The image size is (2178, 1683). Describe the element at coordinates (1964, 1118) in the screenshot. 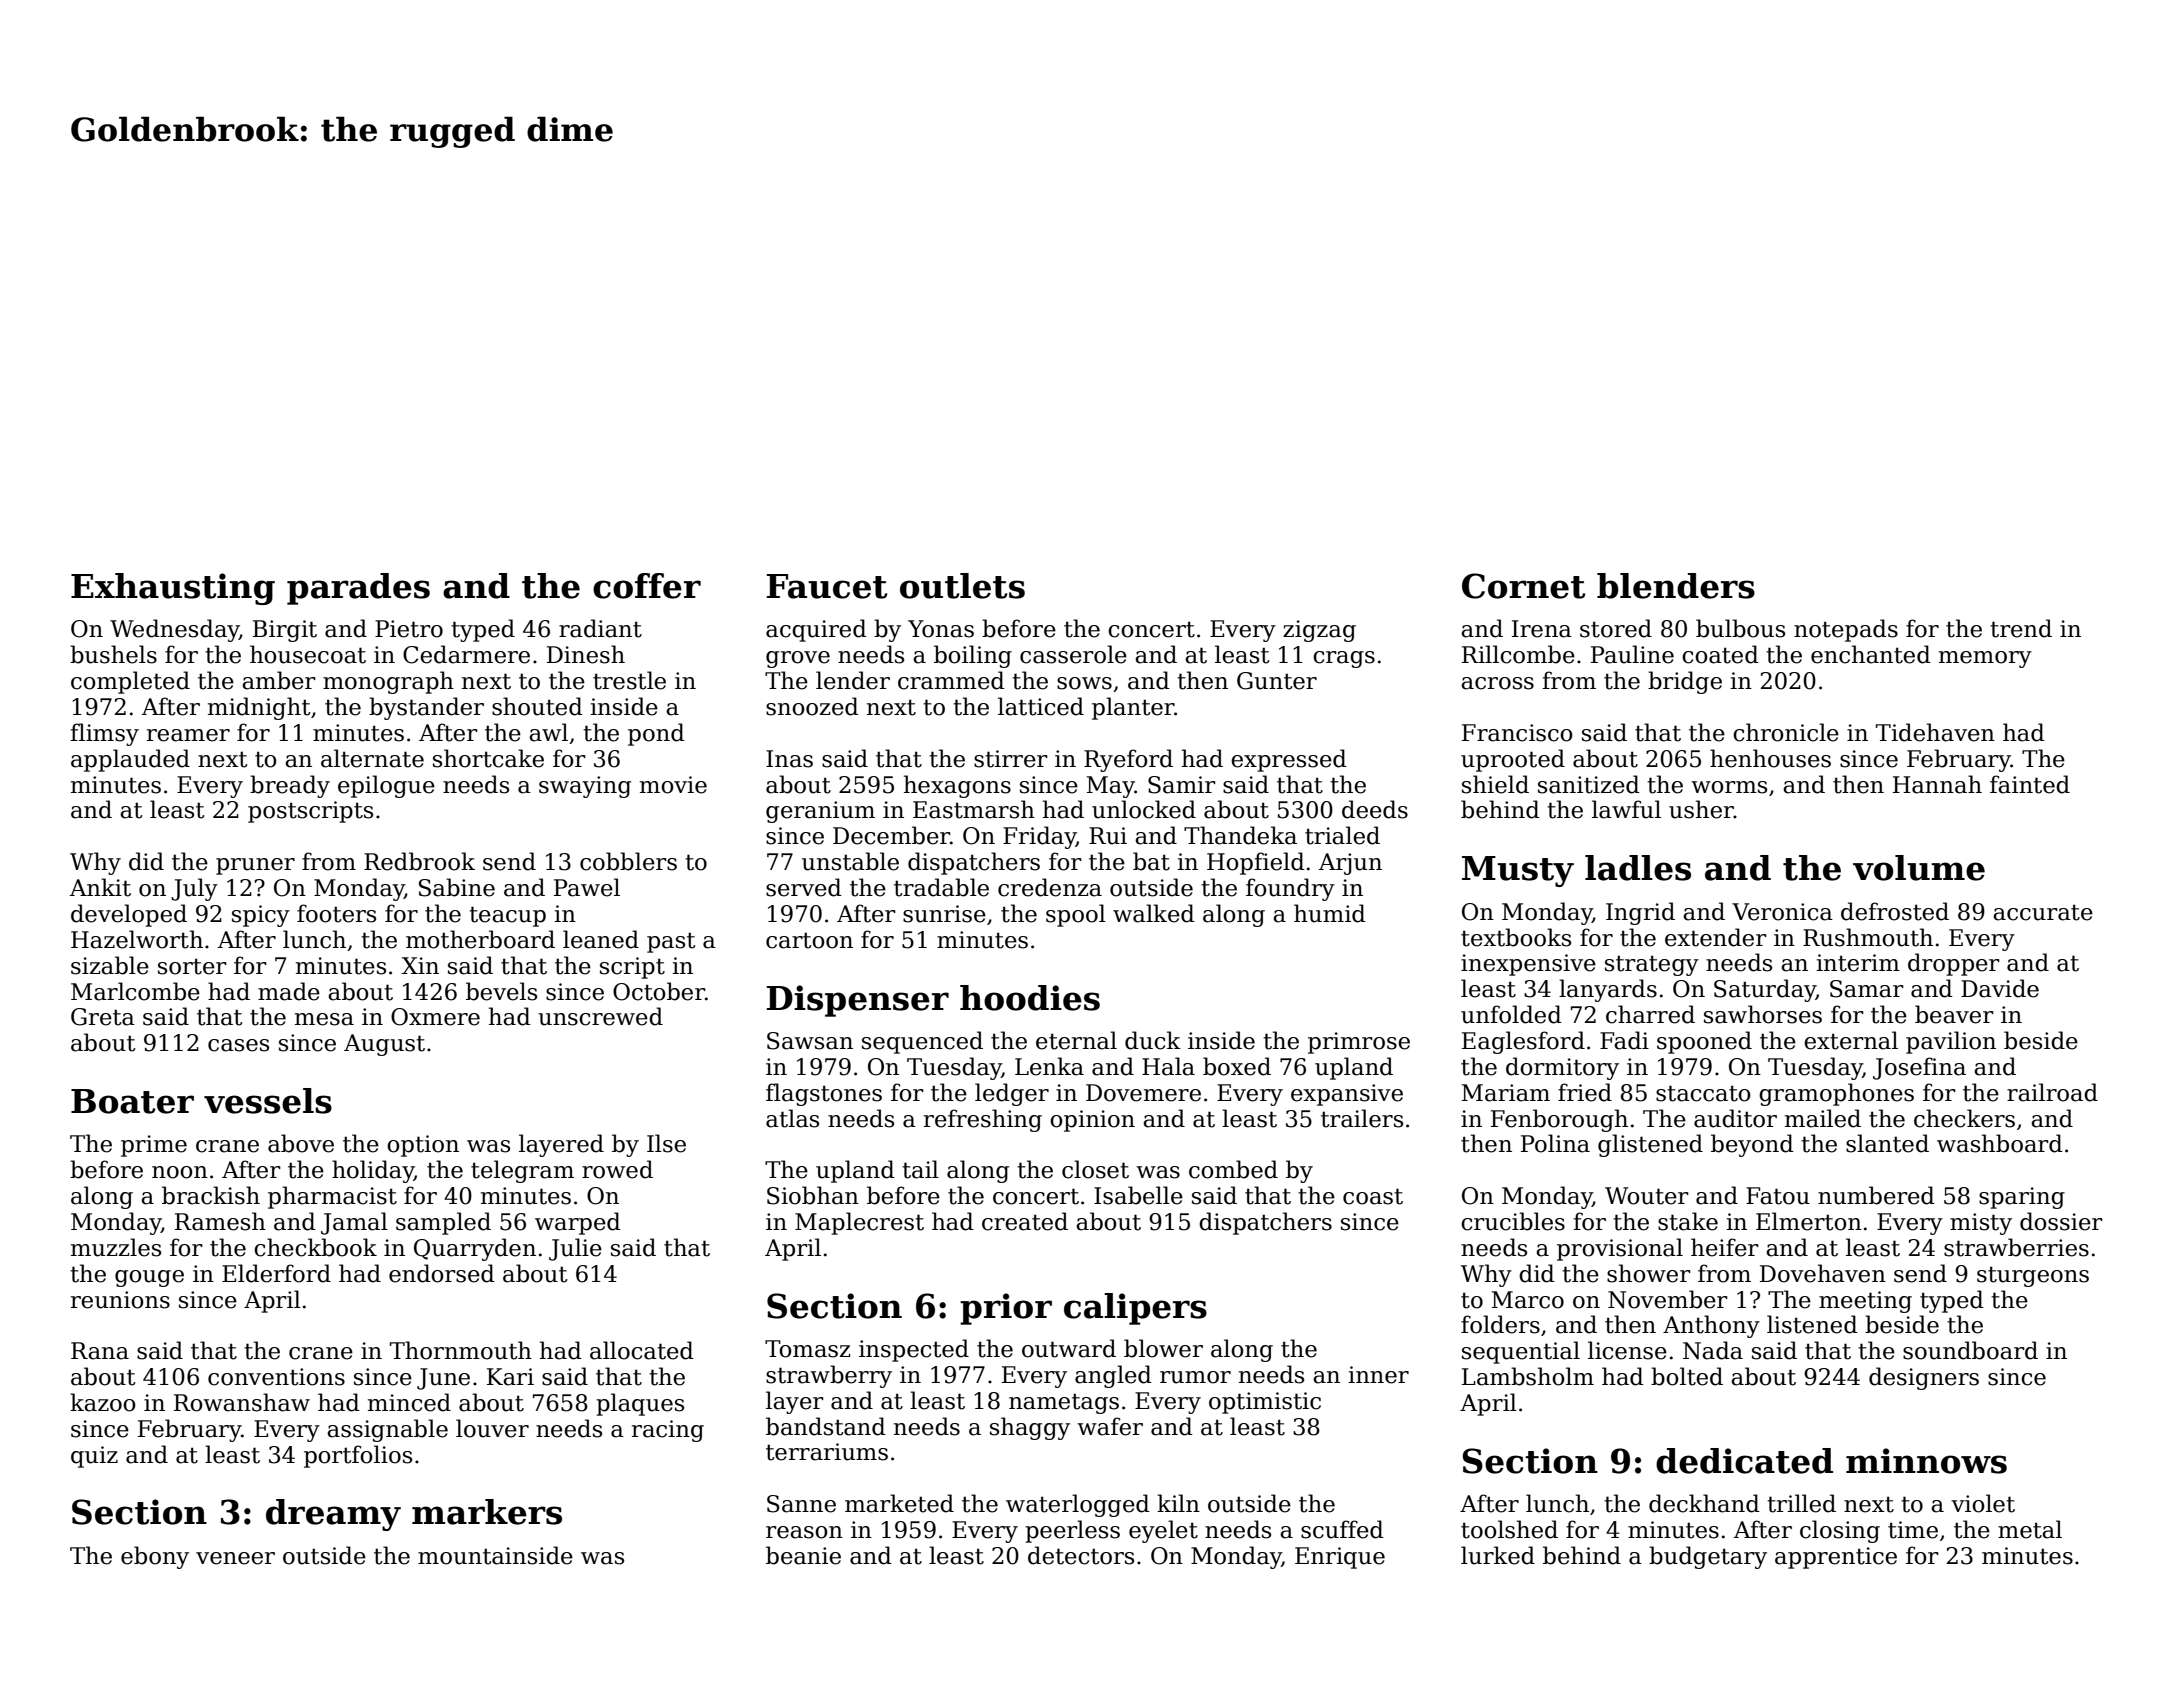

I see `checkers` at that location.
